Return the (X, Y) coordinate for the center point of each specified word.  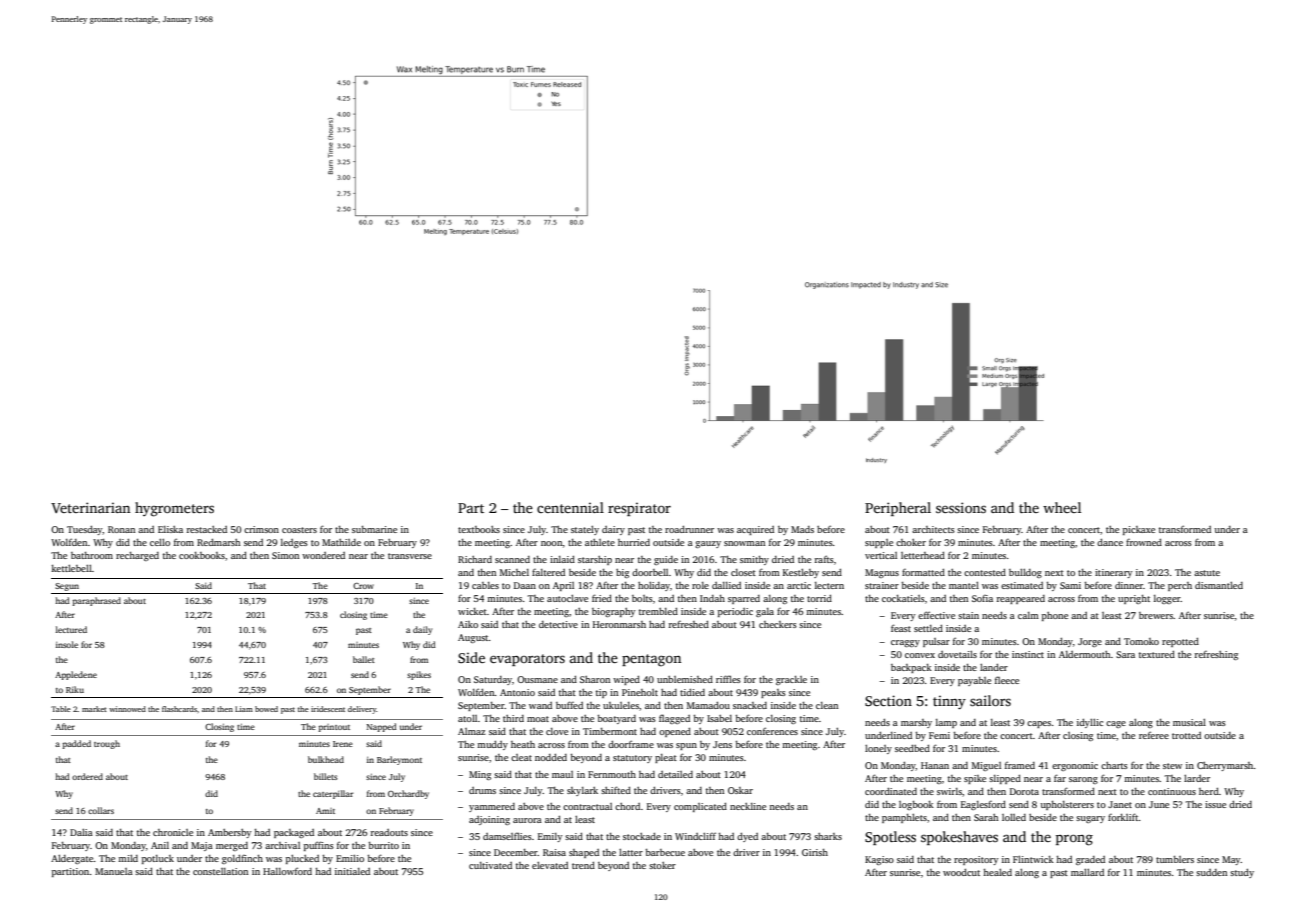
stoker (662, 865)
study (1242, 873)
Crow (363, 586)
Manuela (114, 871)
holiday (654, 586)
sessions (961, 507)
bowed (266, 709)
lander (994, 667)
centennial (570, 507)
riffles (728, 679)
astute (1207, 573)
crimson (261, 529)
